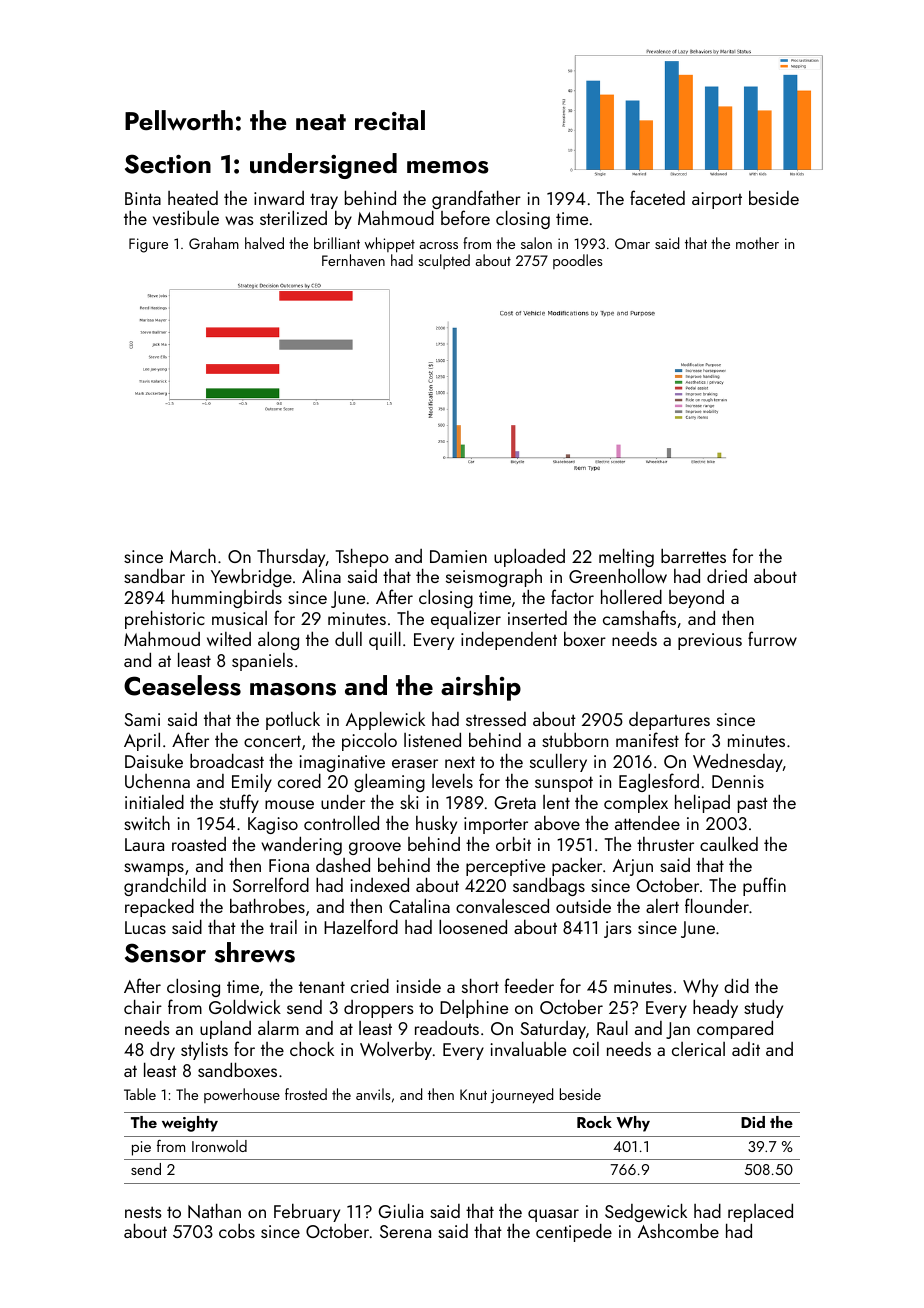 The image size is (924, 1308). I want to click on Nathan, so click(214, 1210).
